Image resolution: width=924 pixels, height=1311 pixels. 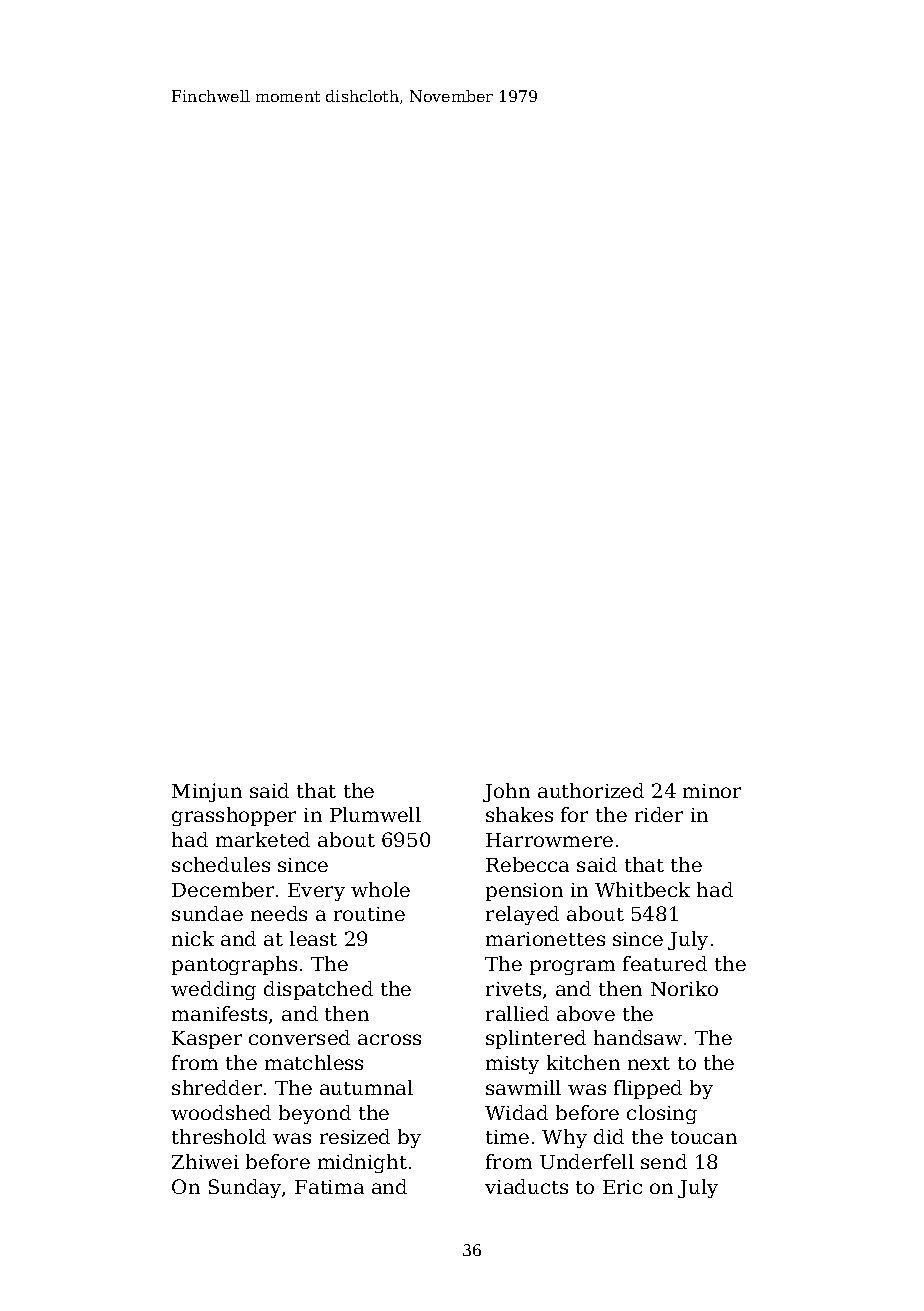 I want to click on shakes, so click(x=519, y=814).
